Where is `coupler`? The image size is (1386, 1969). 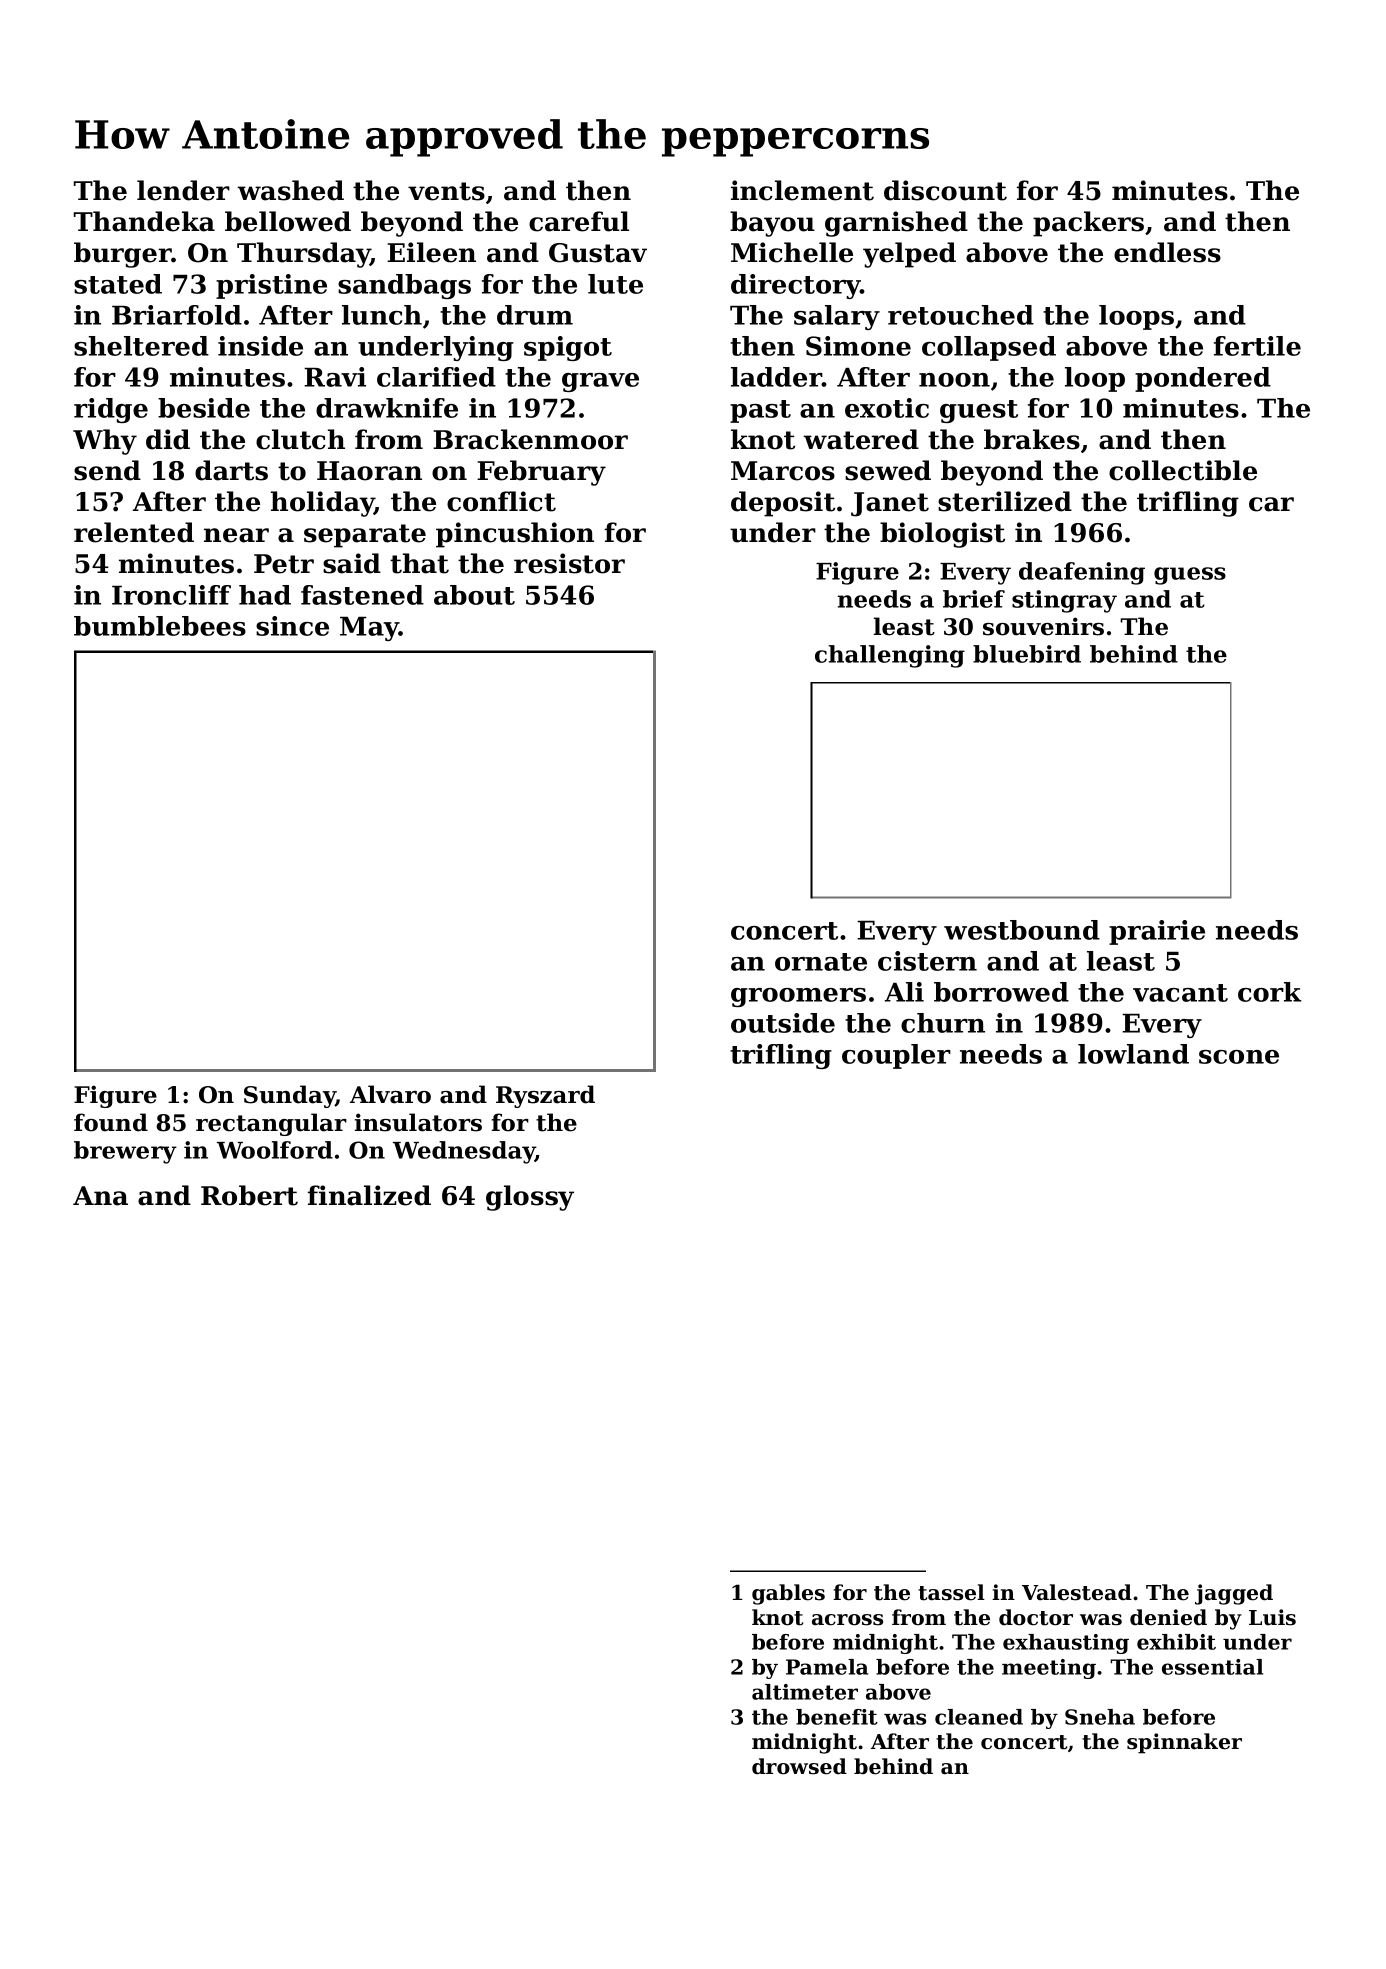 coupler is located at coordinates (896, 1056).
